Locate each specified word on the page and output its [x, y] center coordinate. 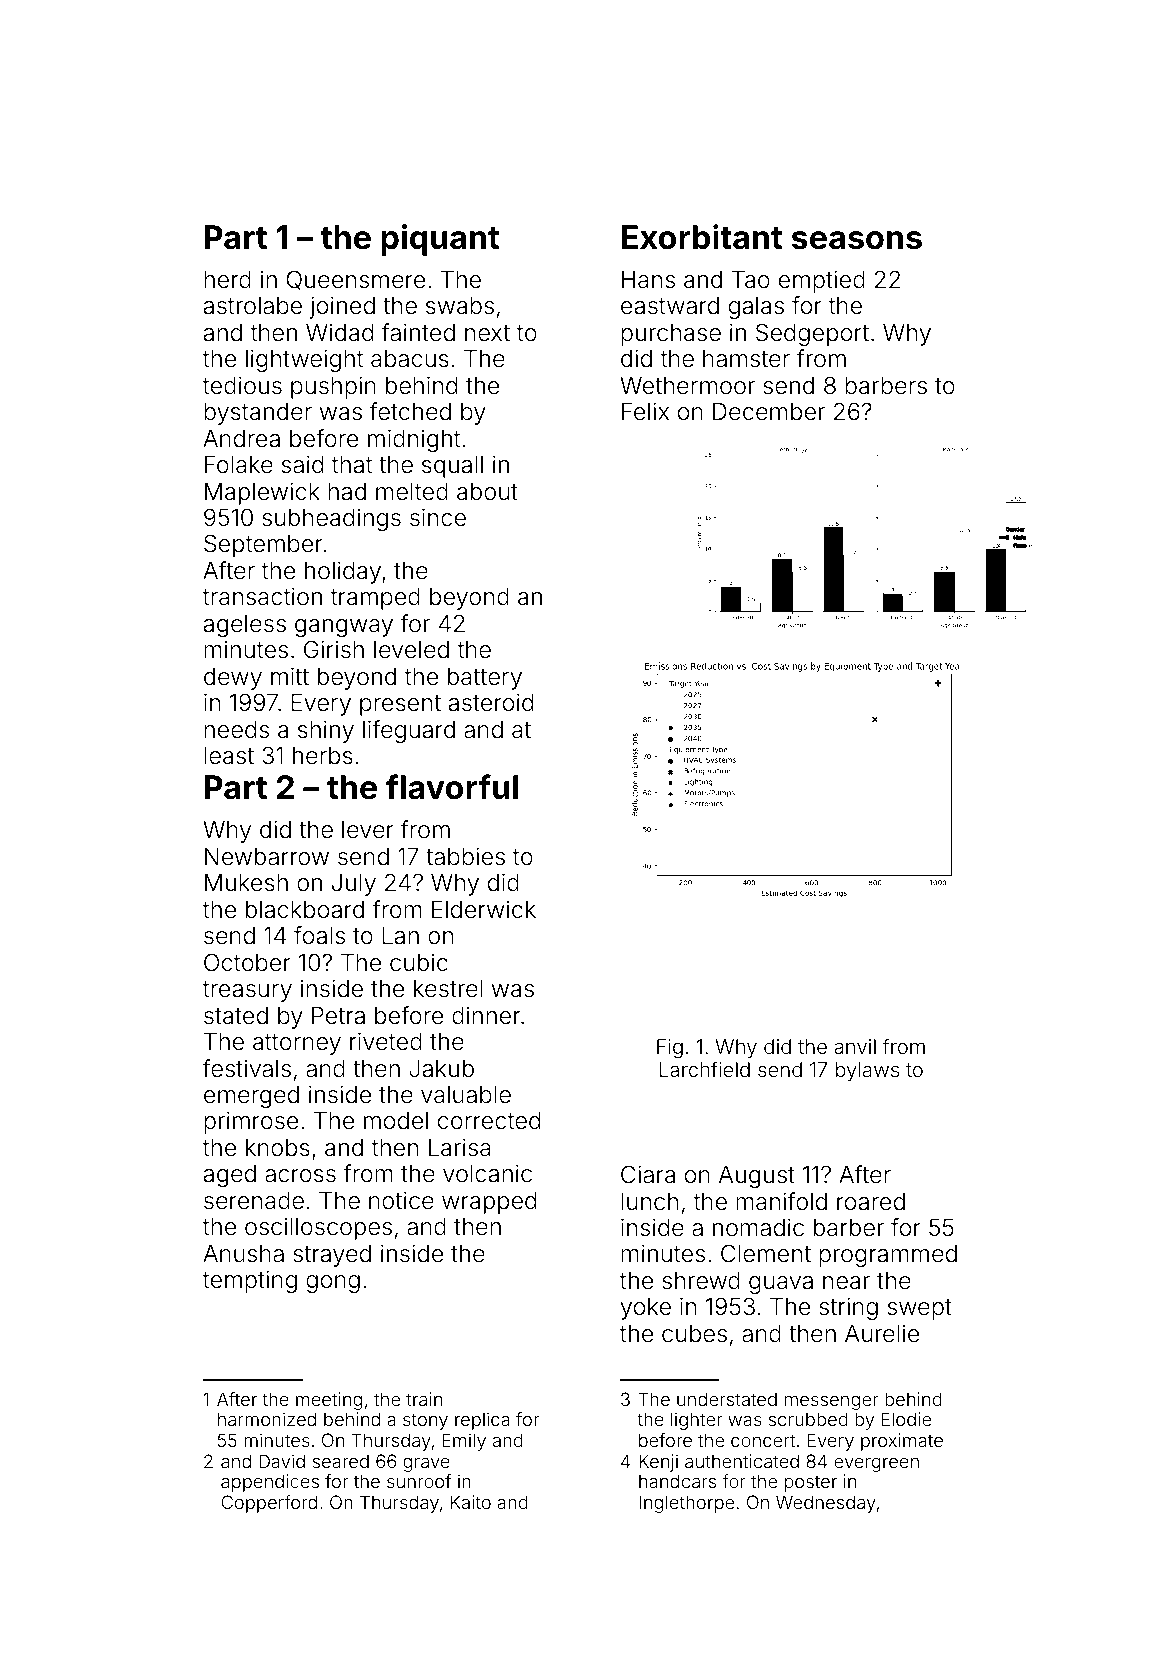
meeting [329, 1401]
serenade [254, 1201]
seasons [857, 240]
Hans [648, 280]
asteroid [491, 702]
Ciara [648, 1174]
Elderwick [484, 909]
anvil [855, 1046]
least [229, 756]
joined [342, 307]
